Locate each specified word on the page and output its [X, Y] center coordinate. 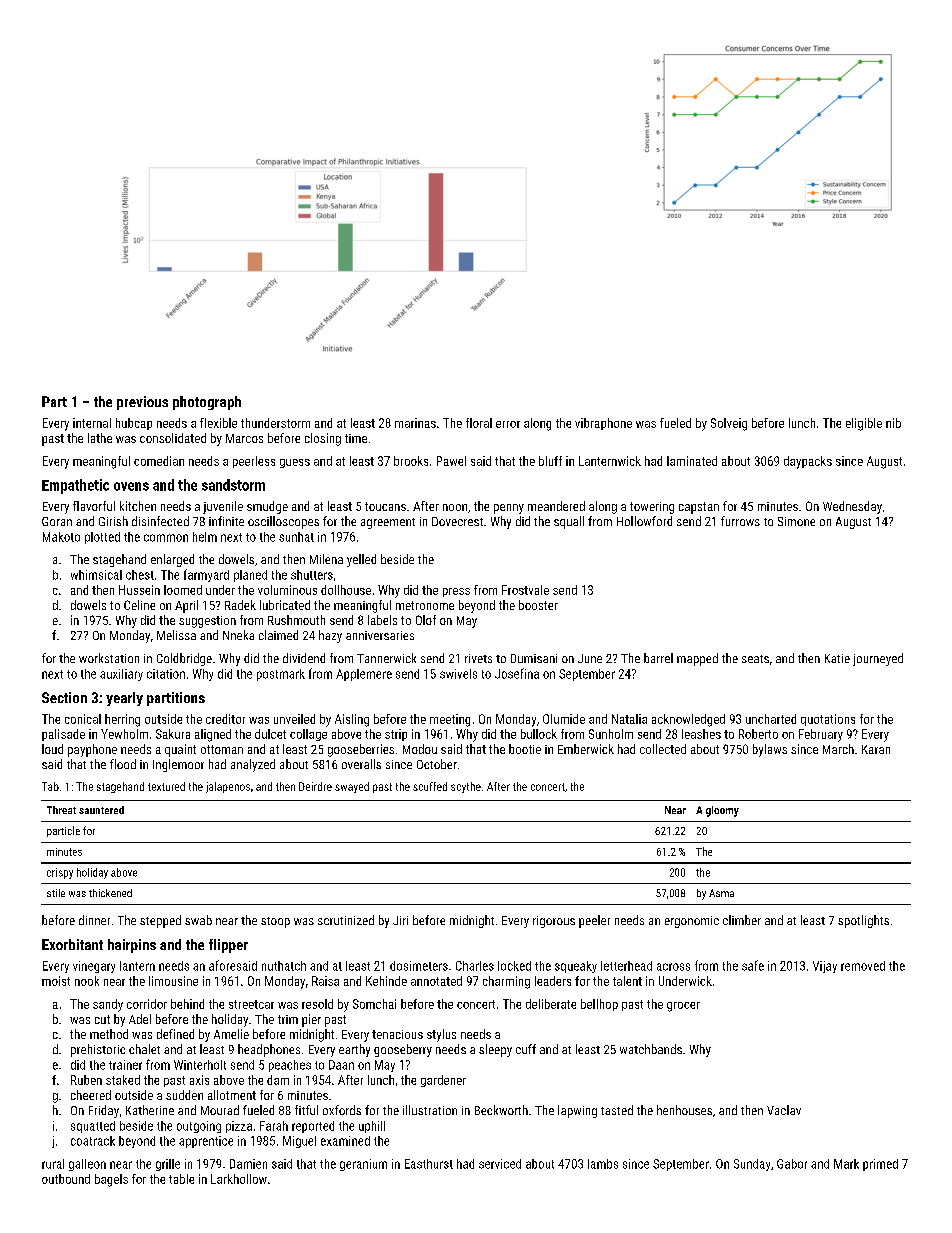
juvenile [223, 507]
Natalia [629, 719]
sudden [184, 1095]
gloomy [722, 811]
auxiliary [121, 675]
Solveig [729, 424]
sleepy [495, 1050]
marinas [415, 423]
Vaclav [784, 1110]
